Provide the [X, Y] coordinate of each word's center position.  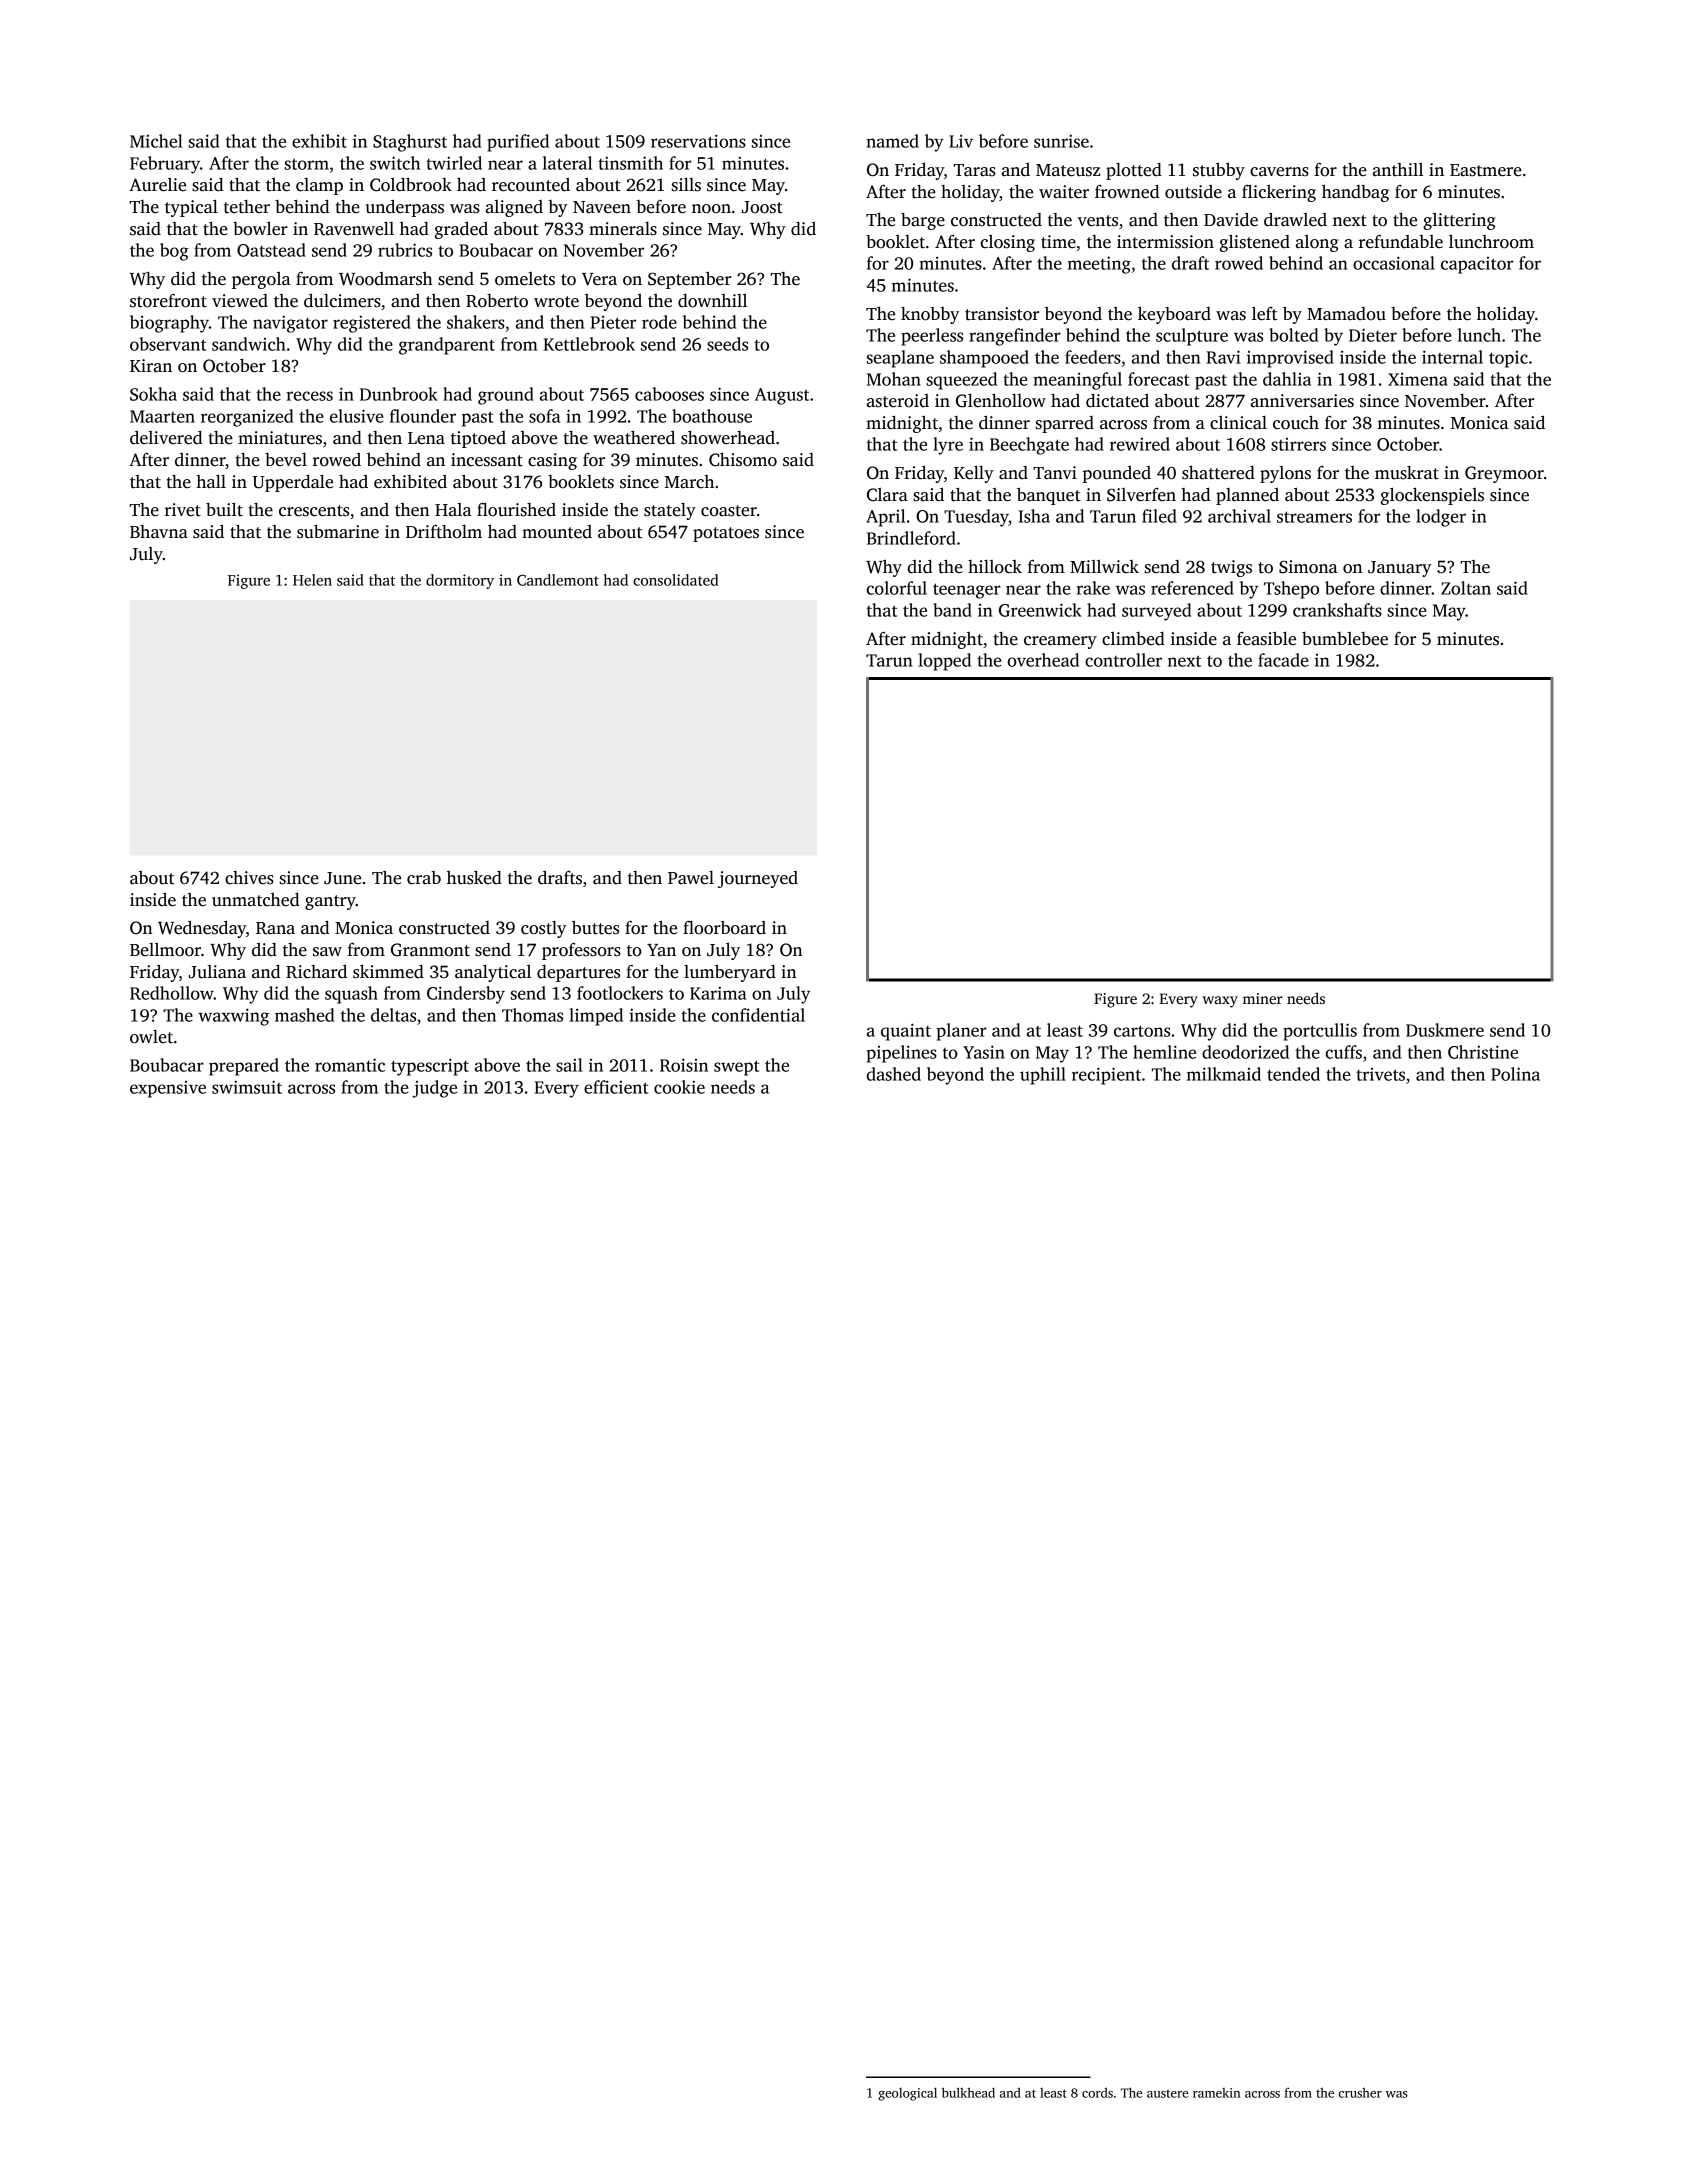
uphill [1043, 1076]
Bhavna [159, 532]
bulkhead [968, 2092]
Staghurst [410, 143]
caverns [1279, 172]
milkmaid [1224, 1074]
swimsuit [247, 1087]
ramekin [1216, 2093]
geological [907, 2094]
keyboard [1174, 315]
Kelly [974, 474]
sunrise [1061, 141]
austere [1167, 2093]
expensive [168, 1089]
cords [1097, 2093]
